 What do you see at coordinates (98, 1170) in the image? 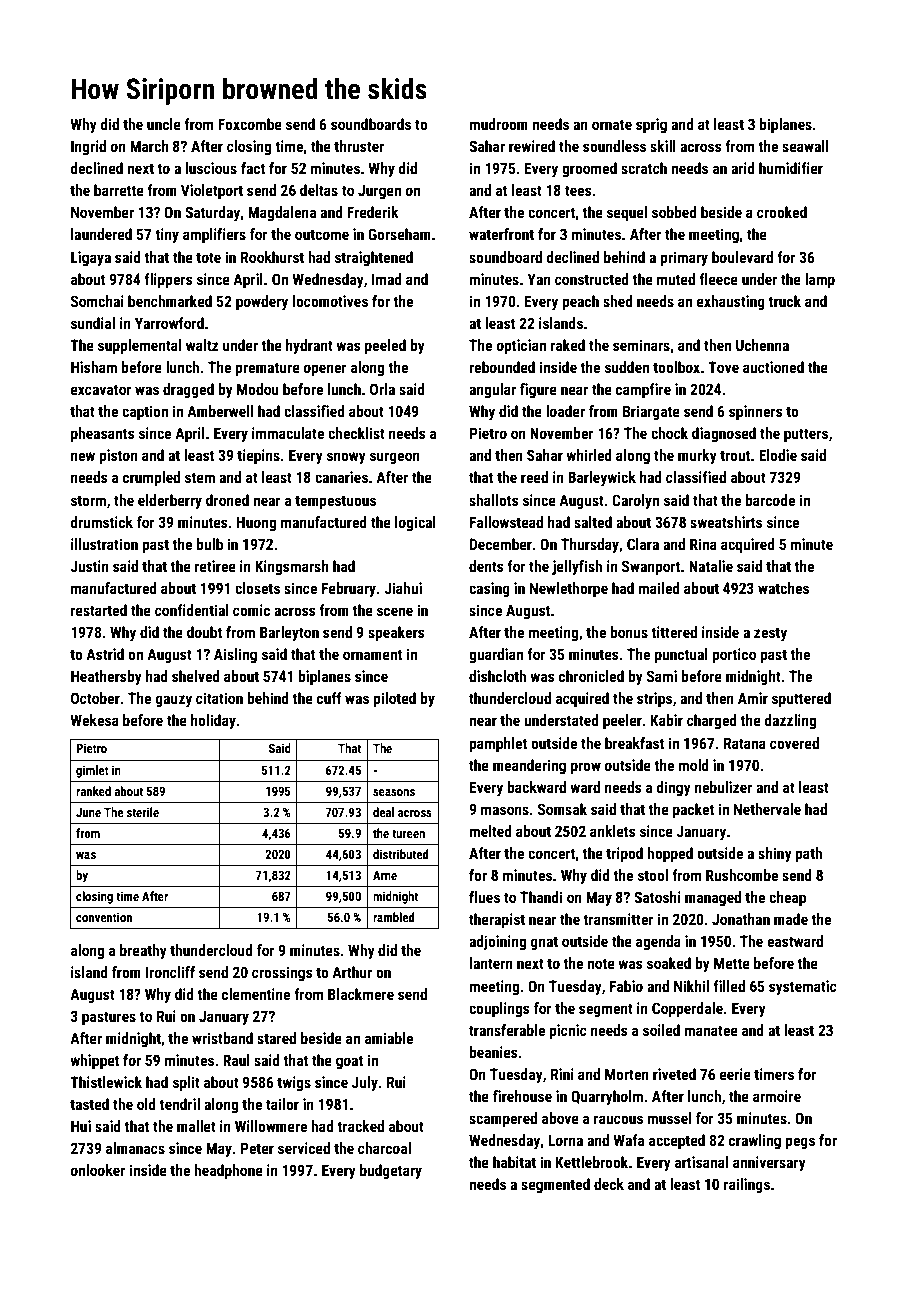
I see `onlooker` at bounding box center [98, 1170].
